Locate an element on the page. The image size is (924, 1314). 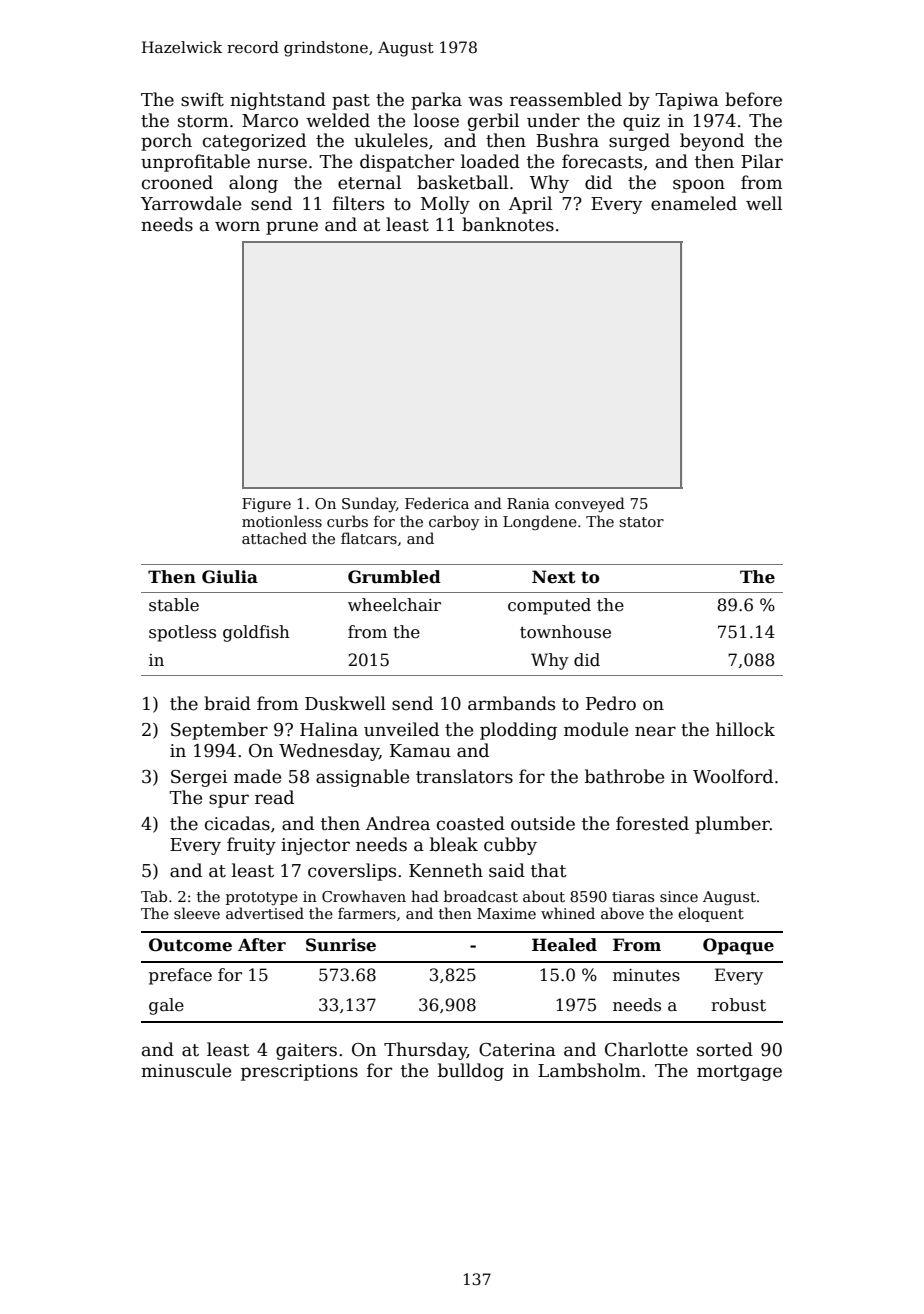
assignable is located at coordinates (362, 778).
